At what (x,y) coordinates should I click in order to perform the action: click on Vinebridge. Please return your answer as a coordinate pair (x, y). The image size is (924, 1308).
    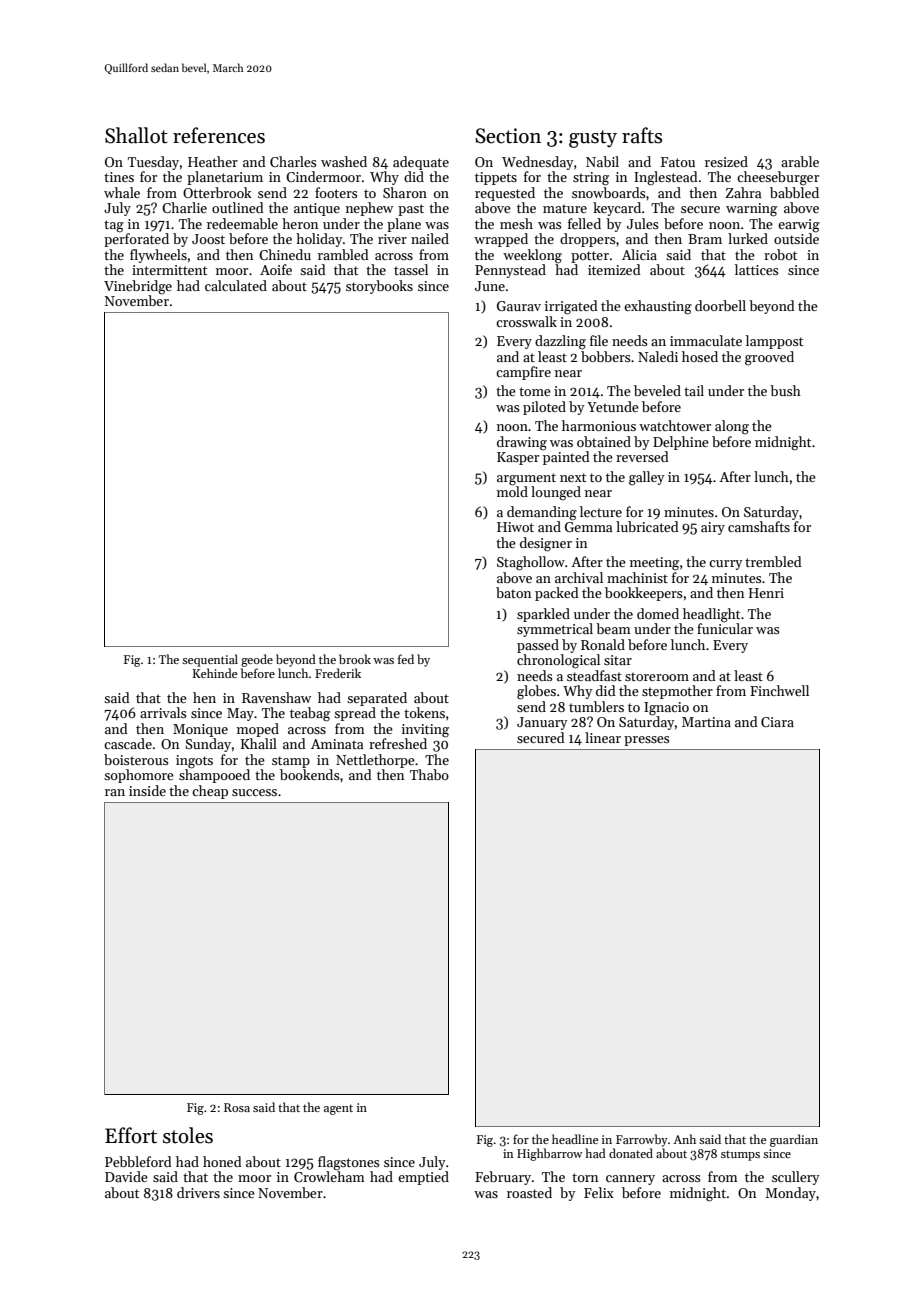
    Looking at the image, I should click on (138, 287).
